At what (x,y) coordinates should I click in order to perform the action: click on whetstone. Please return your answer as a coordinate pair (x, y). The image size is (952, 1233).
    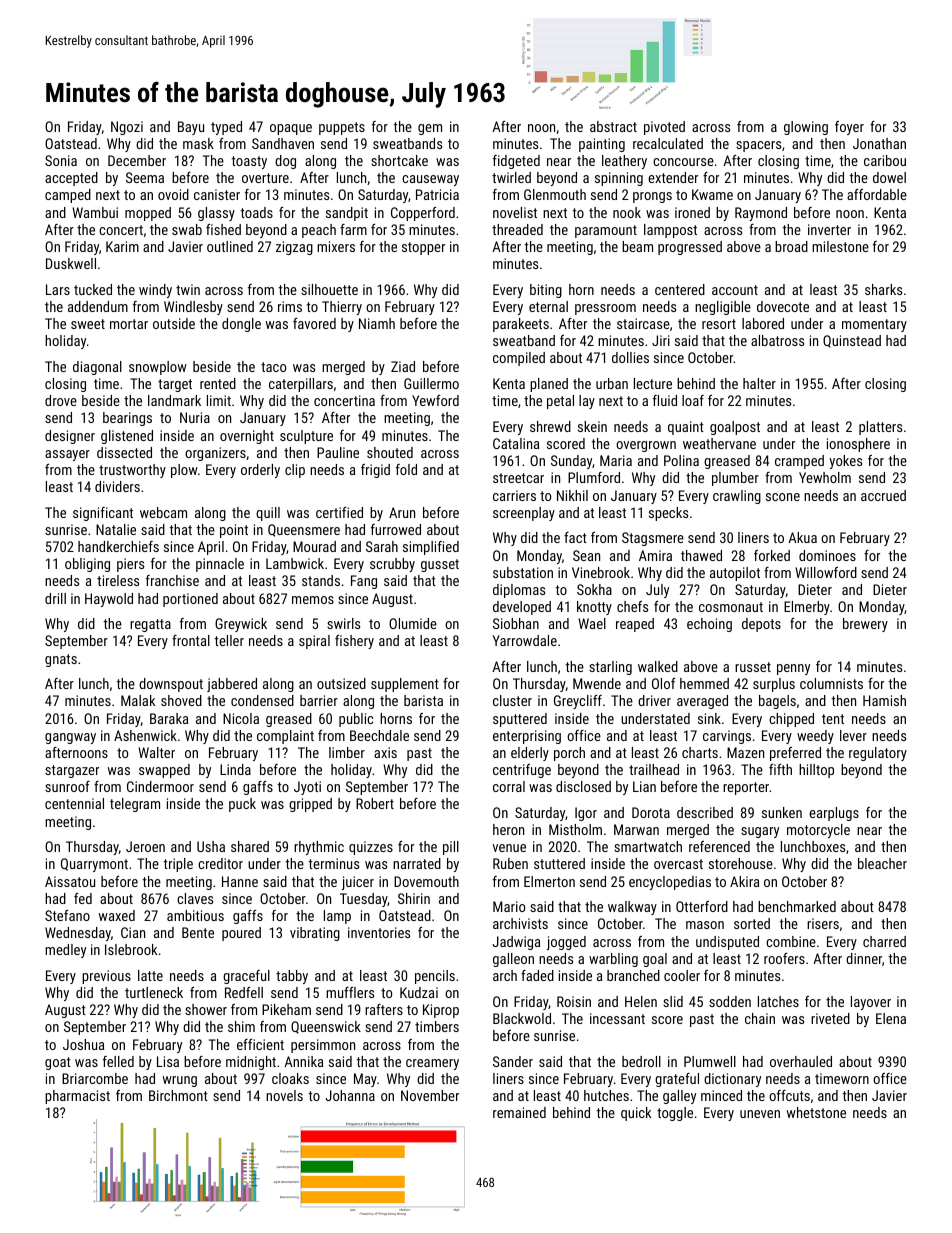
    Looking at the image, I should click on (816, 1112).
